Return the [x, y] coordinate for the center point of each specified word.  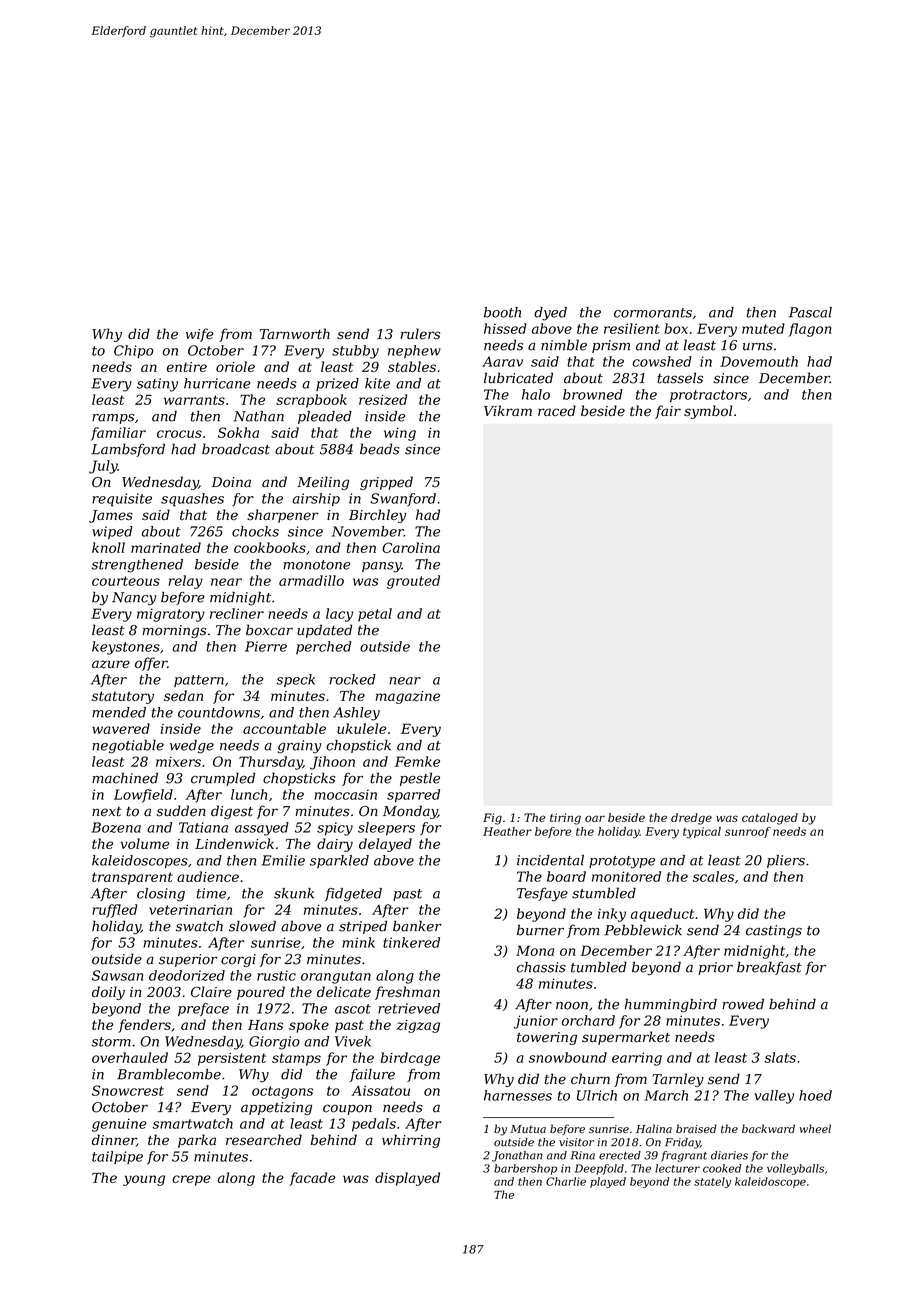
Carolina [411, 547]
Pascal [810, 312]
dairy [335, 845]
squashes [192, 500]
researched [264, 1140]
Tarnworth [295, 334]
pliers [786, 861]
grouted [413, 582]
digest [232, 812]
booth [502, 312]
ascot [353, 1009]
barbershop [525, 1169]
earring [637, 1059]
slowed [252, 926]
